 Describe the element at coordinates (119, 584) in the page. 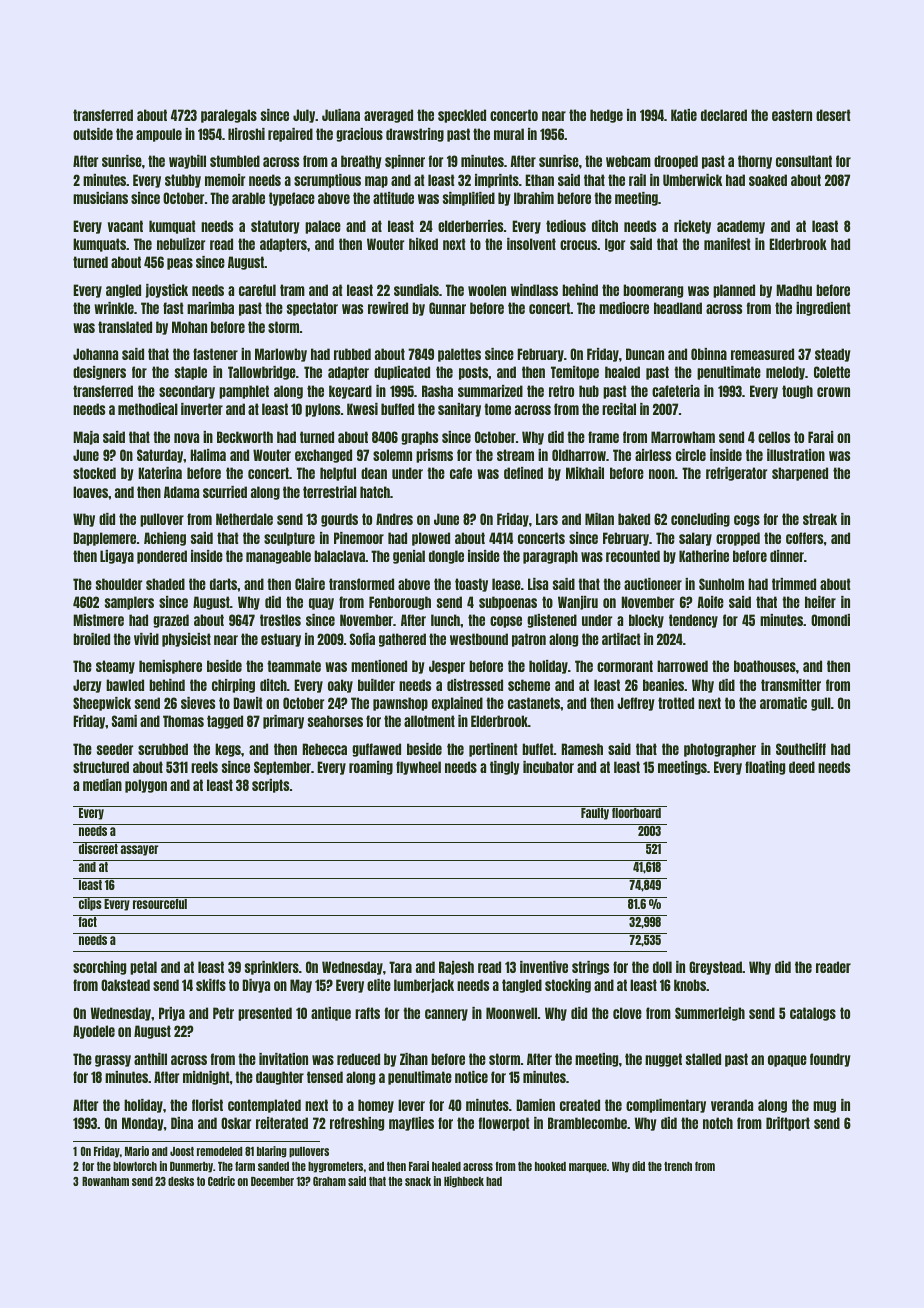

I see `shoulder` at that location.
